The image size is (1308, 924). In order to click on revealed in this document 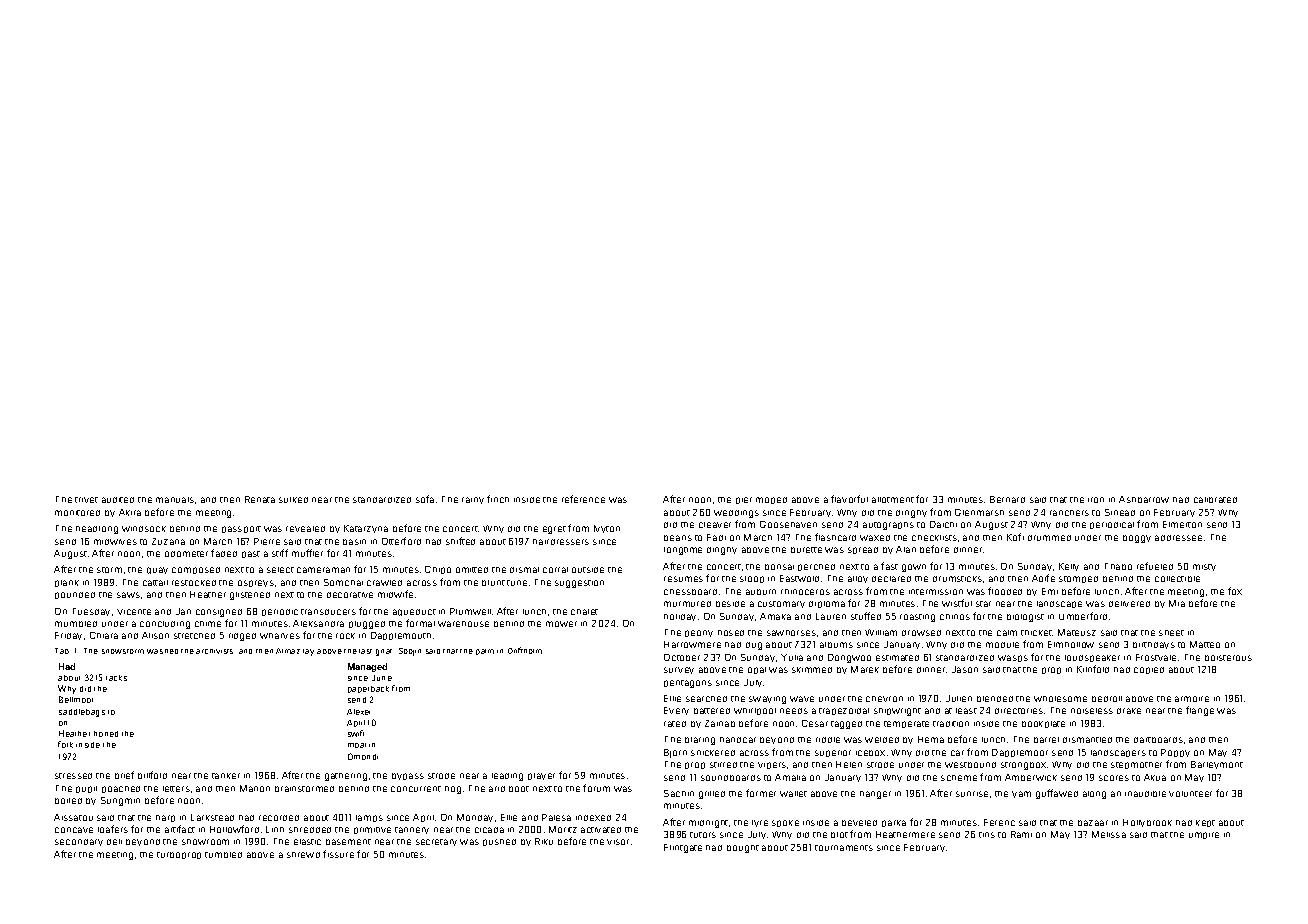, I will do `click(305, 529)`.
